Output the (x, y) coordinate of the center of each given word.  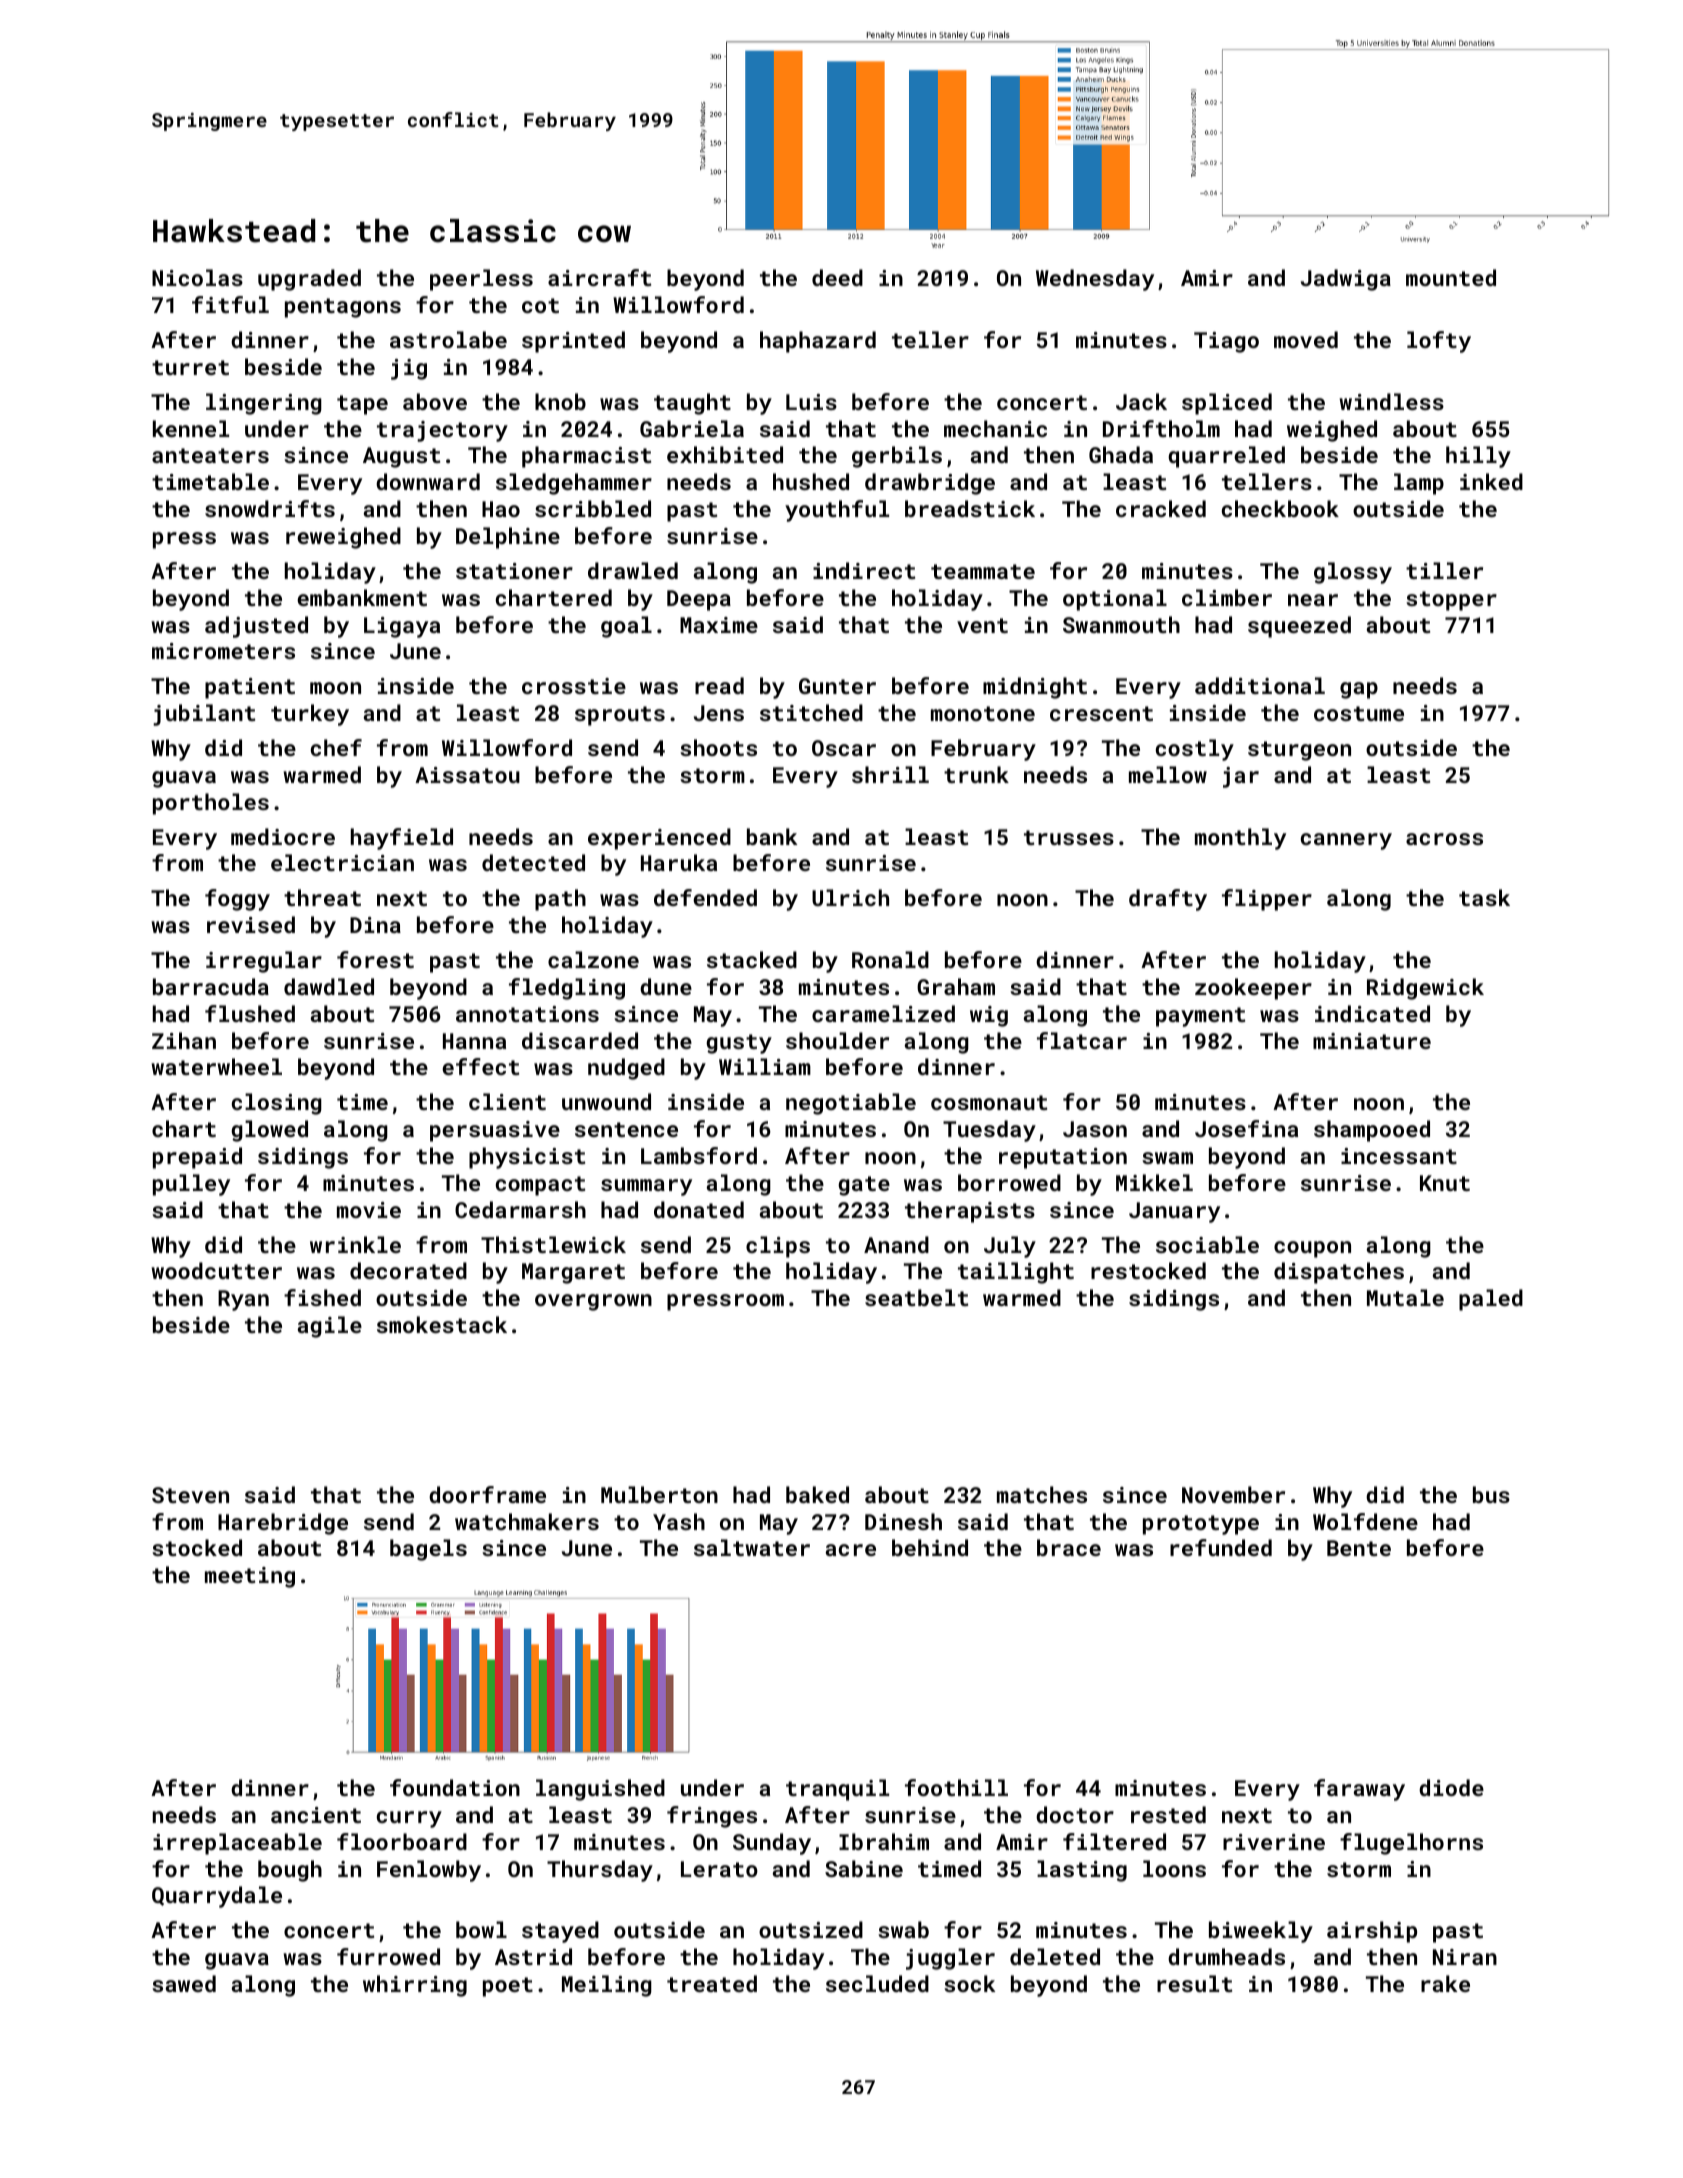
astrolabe (448, 339)
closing (277, 1104)
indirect (864, 570)
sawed (184, 1983)
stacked (752, 959)
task (1484, 897)
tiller (1444, 570)
